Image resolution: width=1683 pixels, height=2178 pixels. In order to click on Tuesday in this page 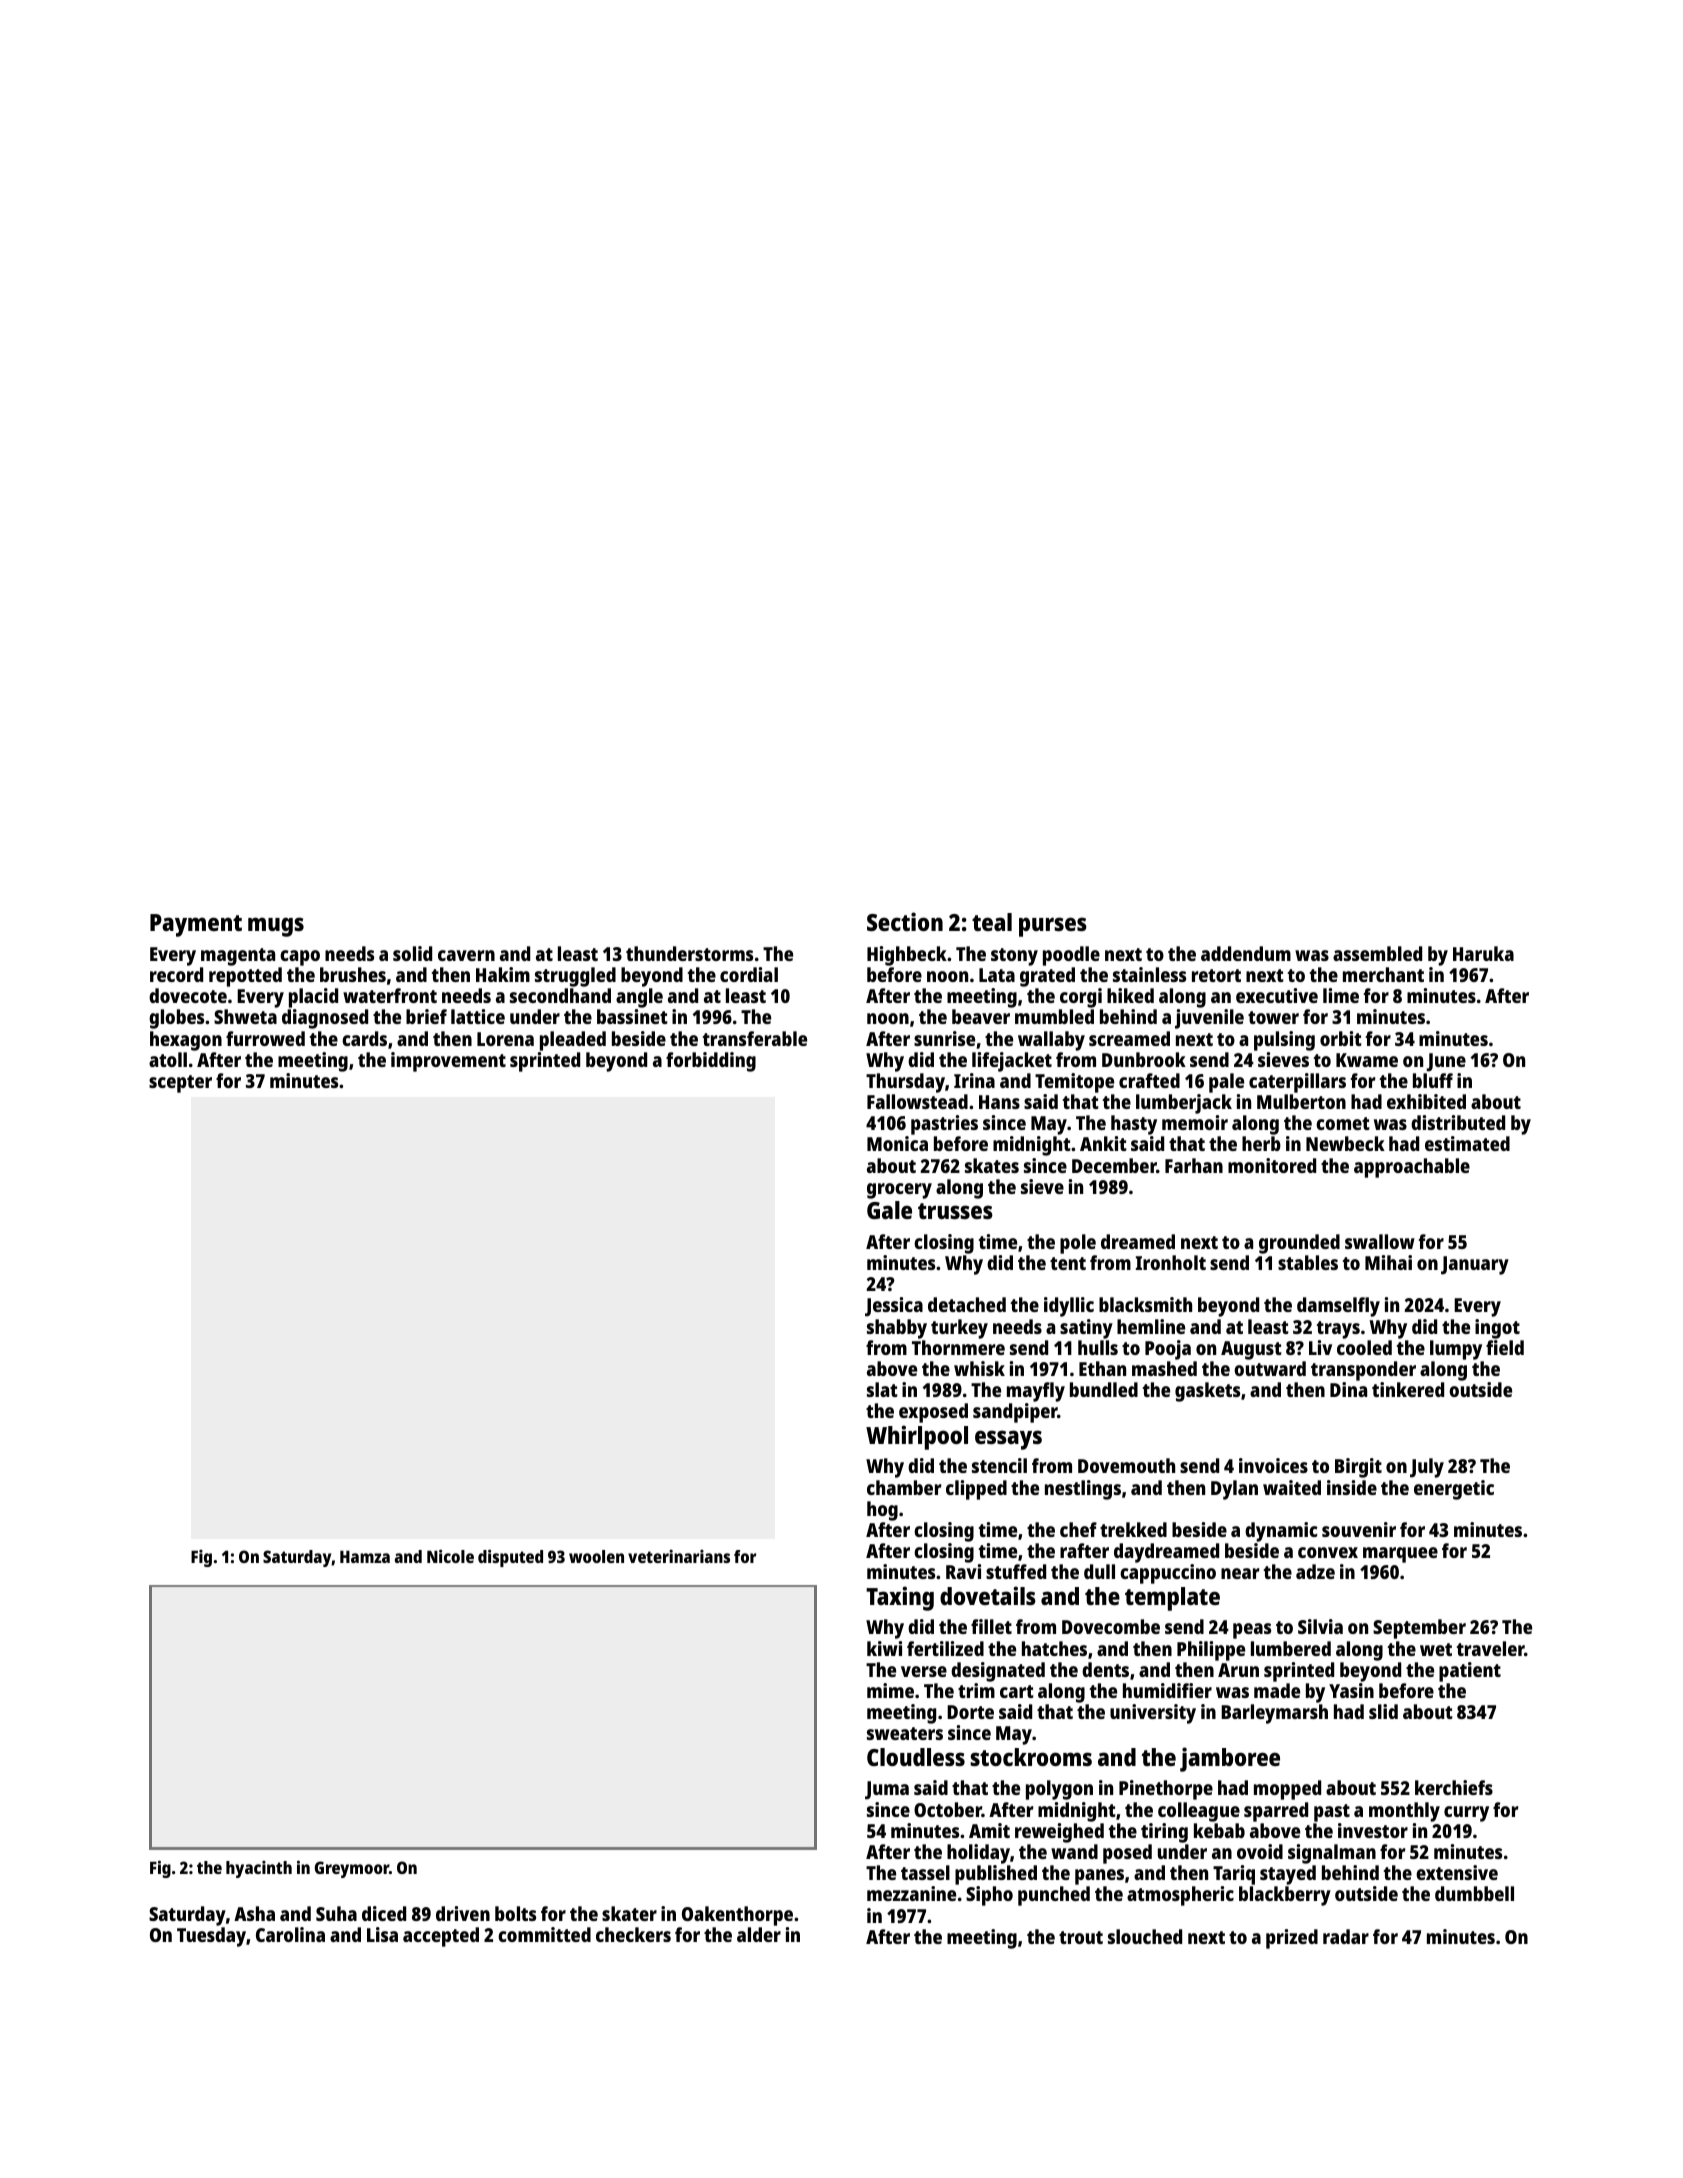, I will do `click(211, 1937)`.
